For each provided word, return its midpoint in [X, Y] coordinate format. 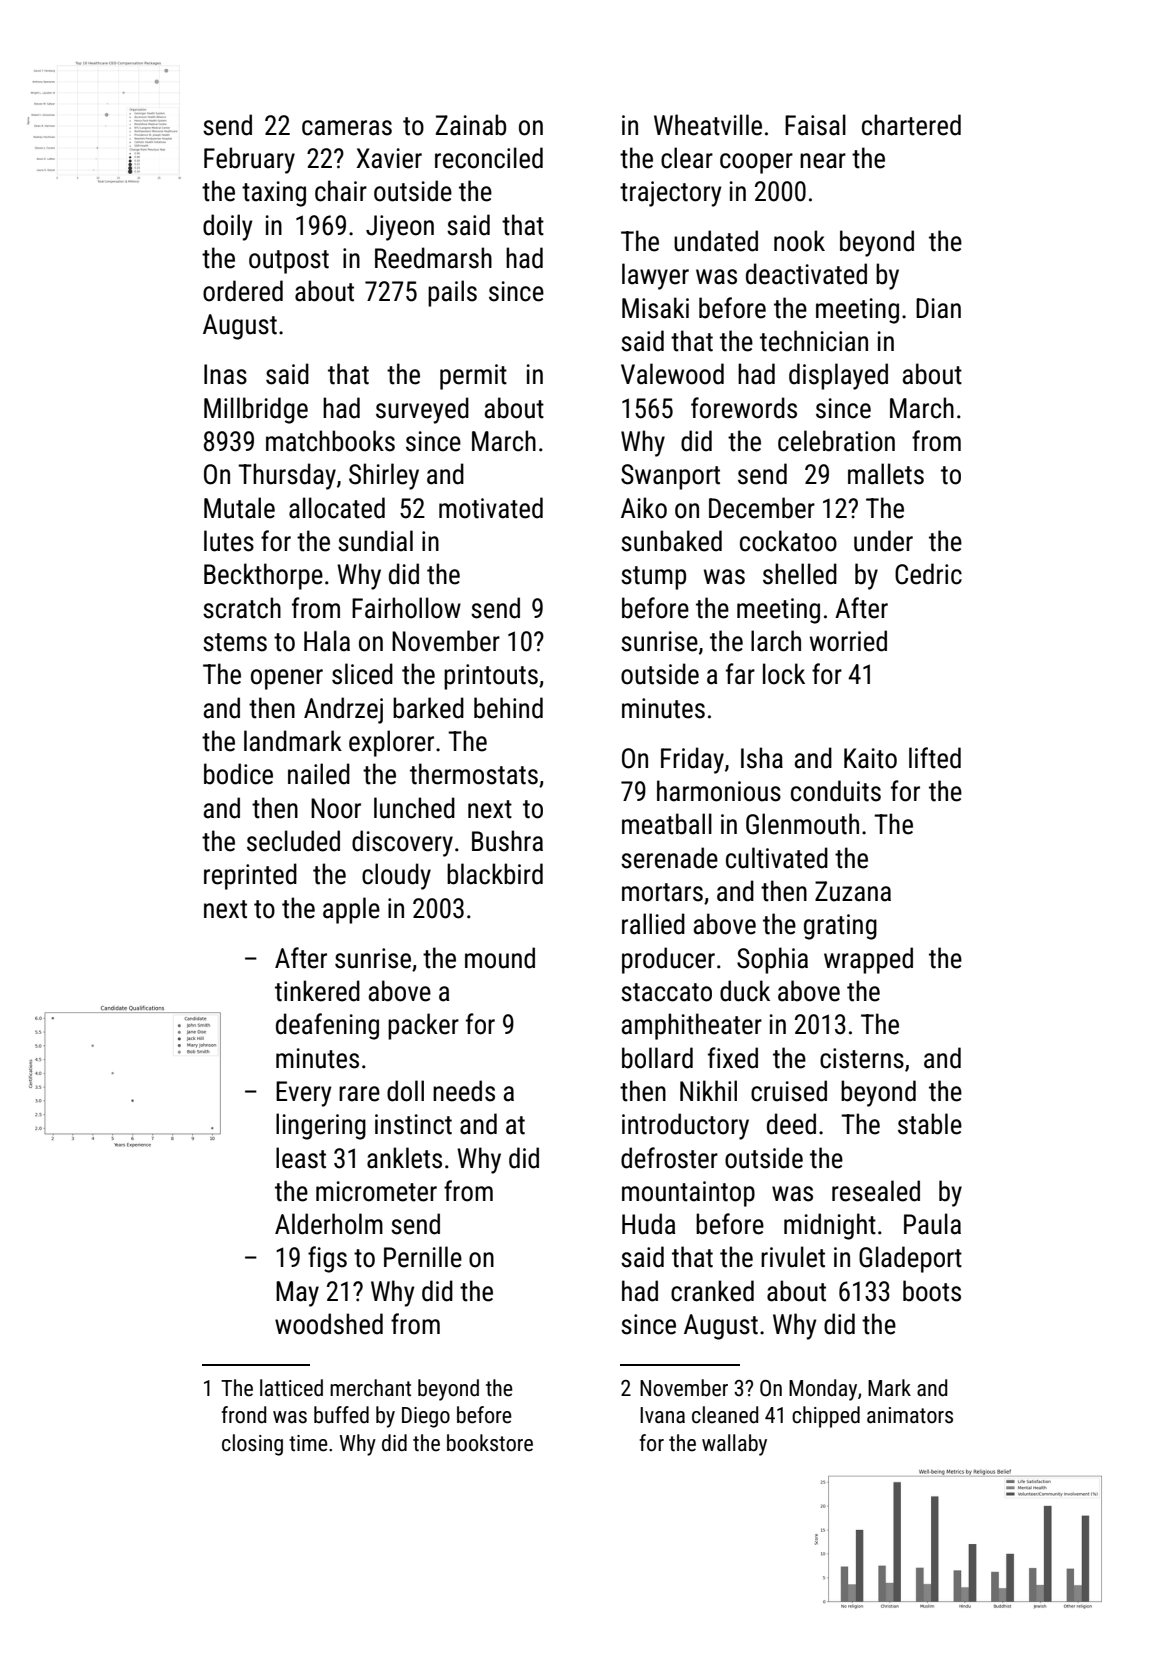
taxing [274, 194]
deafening [327, 1026]
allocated [337, 508]
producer [668, 960]
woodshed [329, 1324]
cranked [712, 1291]
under [883, 541]
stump [653, 578]
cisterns [862, 1058]
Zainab [471, 125]
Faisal [815, 125]
